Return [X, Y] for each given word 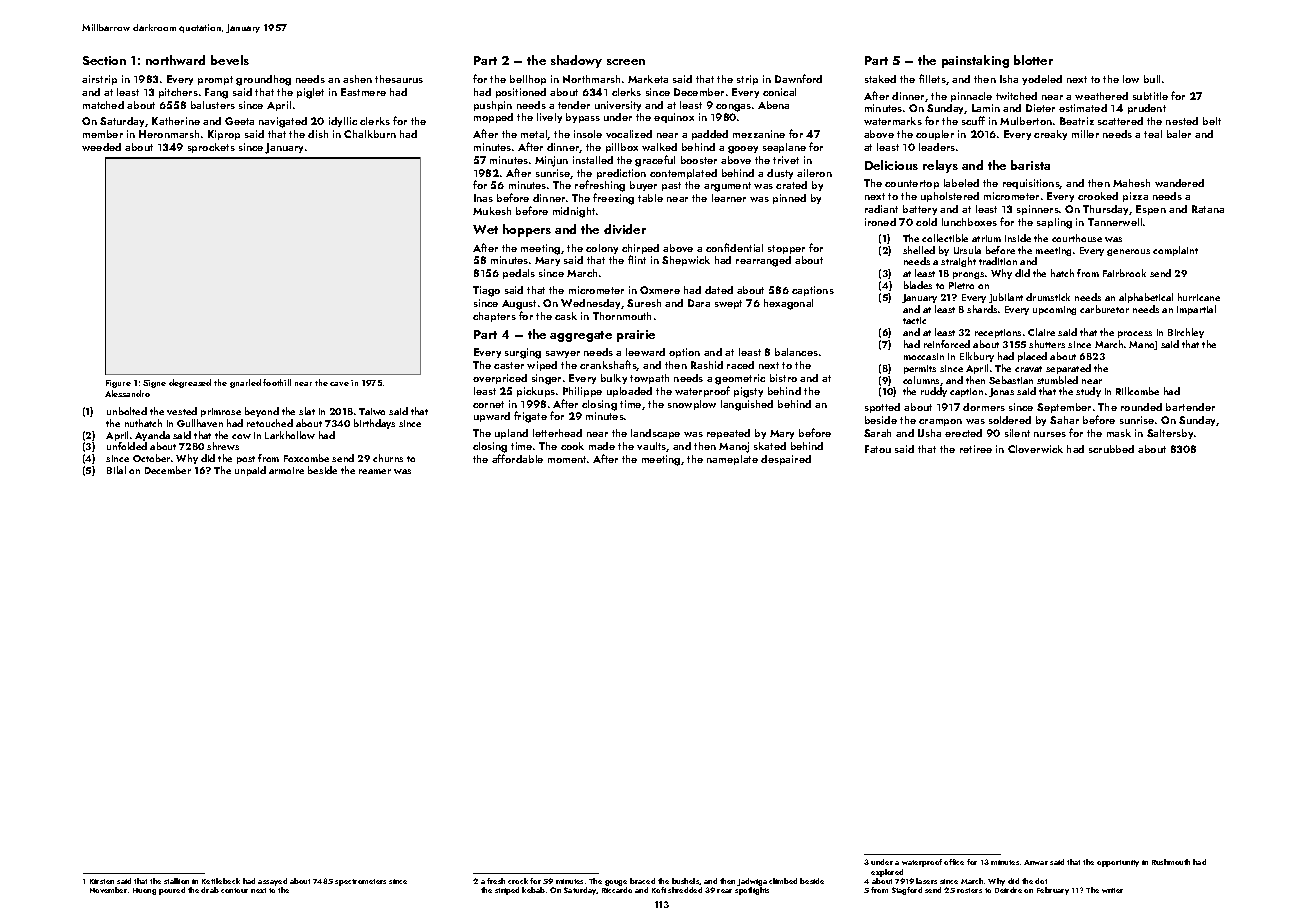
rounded [1141, 407]
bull [1152, 79]
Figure [118, 384]
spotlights [752, 891]
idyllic [343, 122]
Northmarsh [591, 79]
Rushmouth [1171, 862]
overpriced [500, 379]
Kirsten [102, 881]
